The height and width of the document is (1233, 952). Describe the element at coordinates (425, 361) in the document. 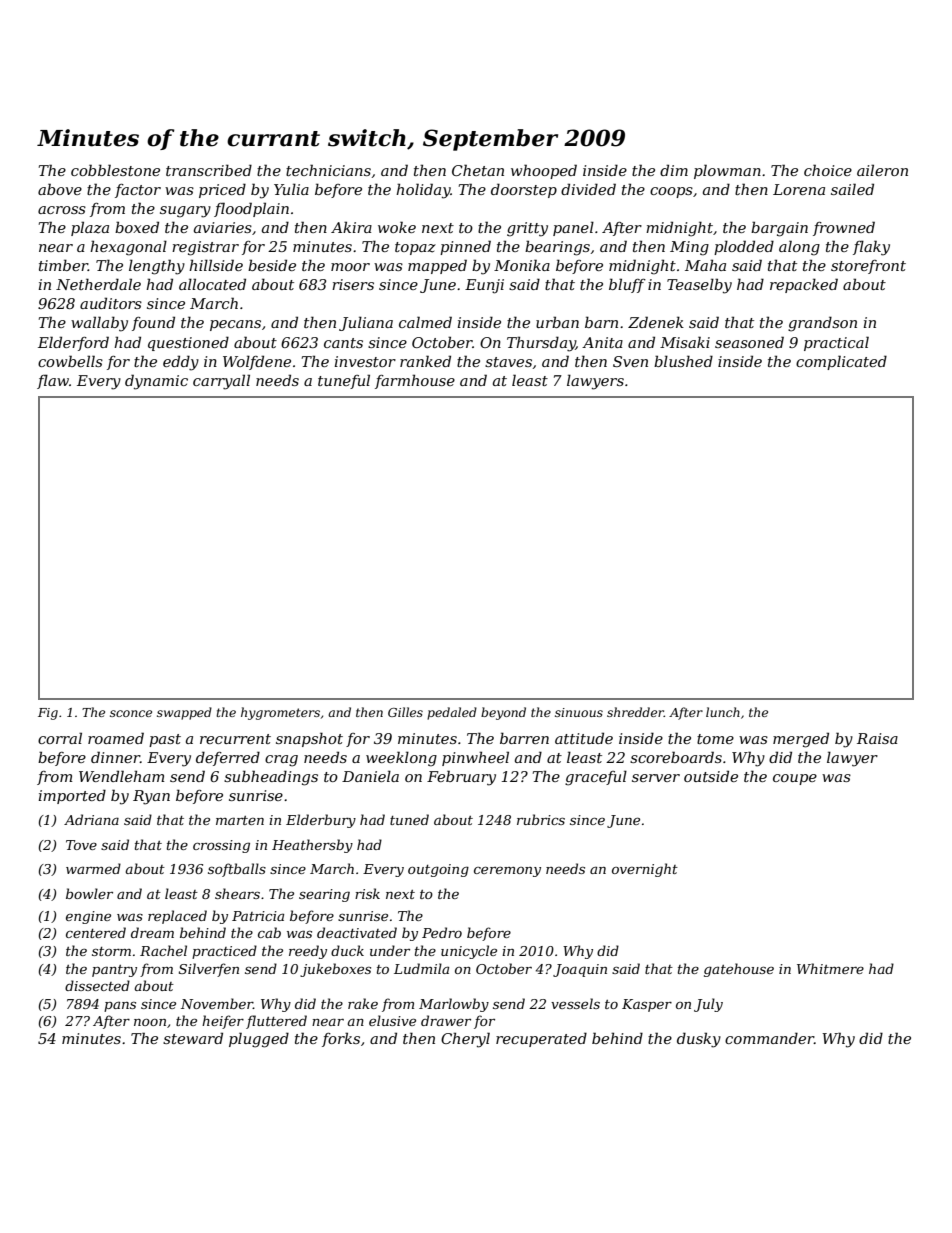

I see `ranked` at that location.
